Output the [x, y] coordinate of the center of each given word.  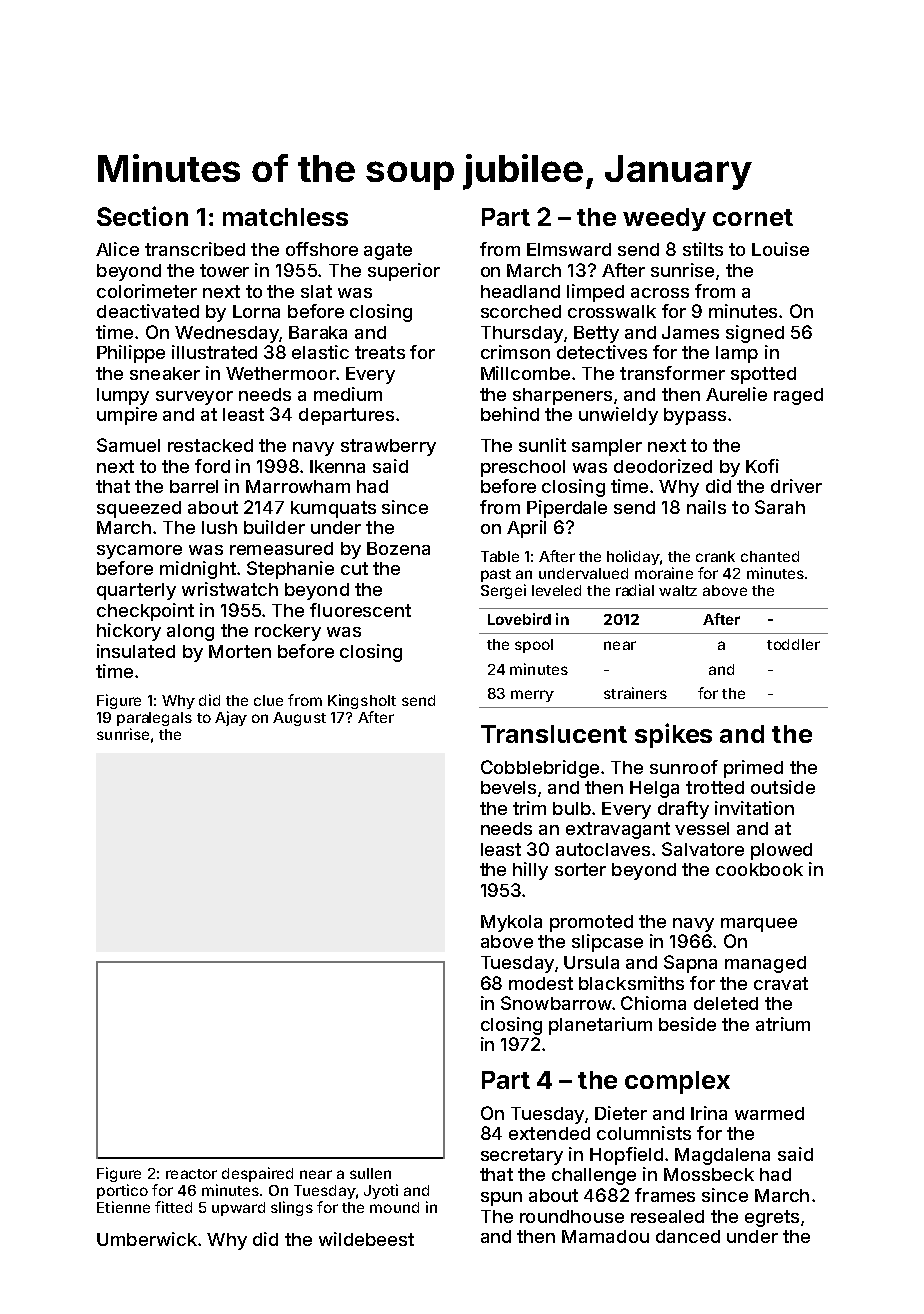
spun [501, 1199]
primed [753, 769]
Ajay [231, 718]
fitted [173, 1207]
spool [534, 646]
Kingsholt [362, 701]
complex [677, 1082]
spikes [673, 735]
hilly [530, 871]
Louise [780, 249]
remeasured [281, 548]
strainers [635, 693]
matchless [285, 217]
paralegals [154, 719]
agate [388, 251]
